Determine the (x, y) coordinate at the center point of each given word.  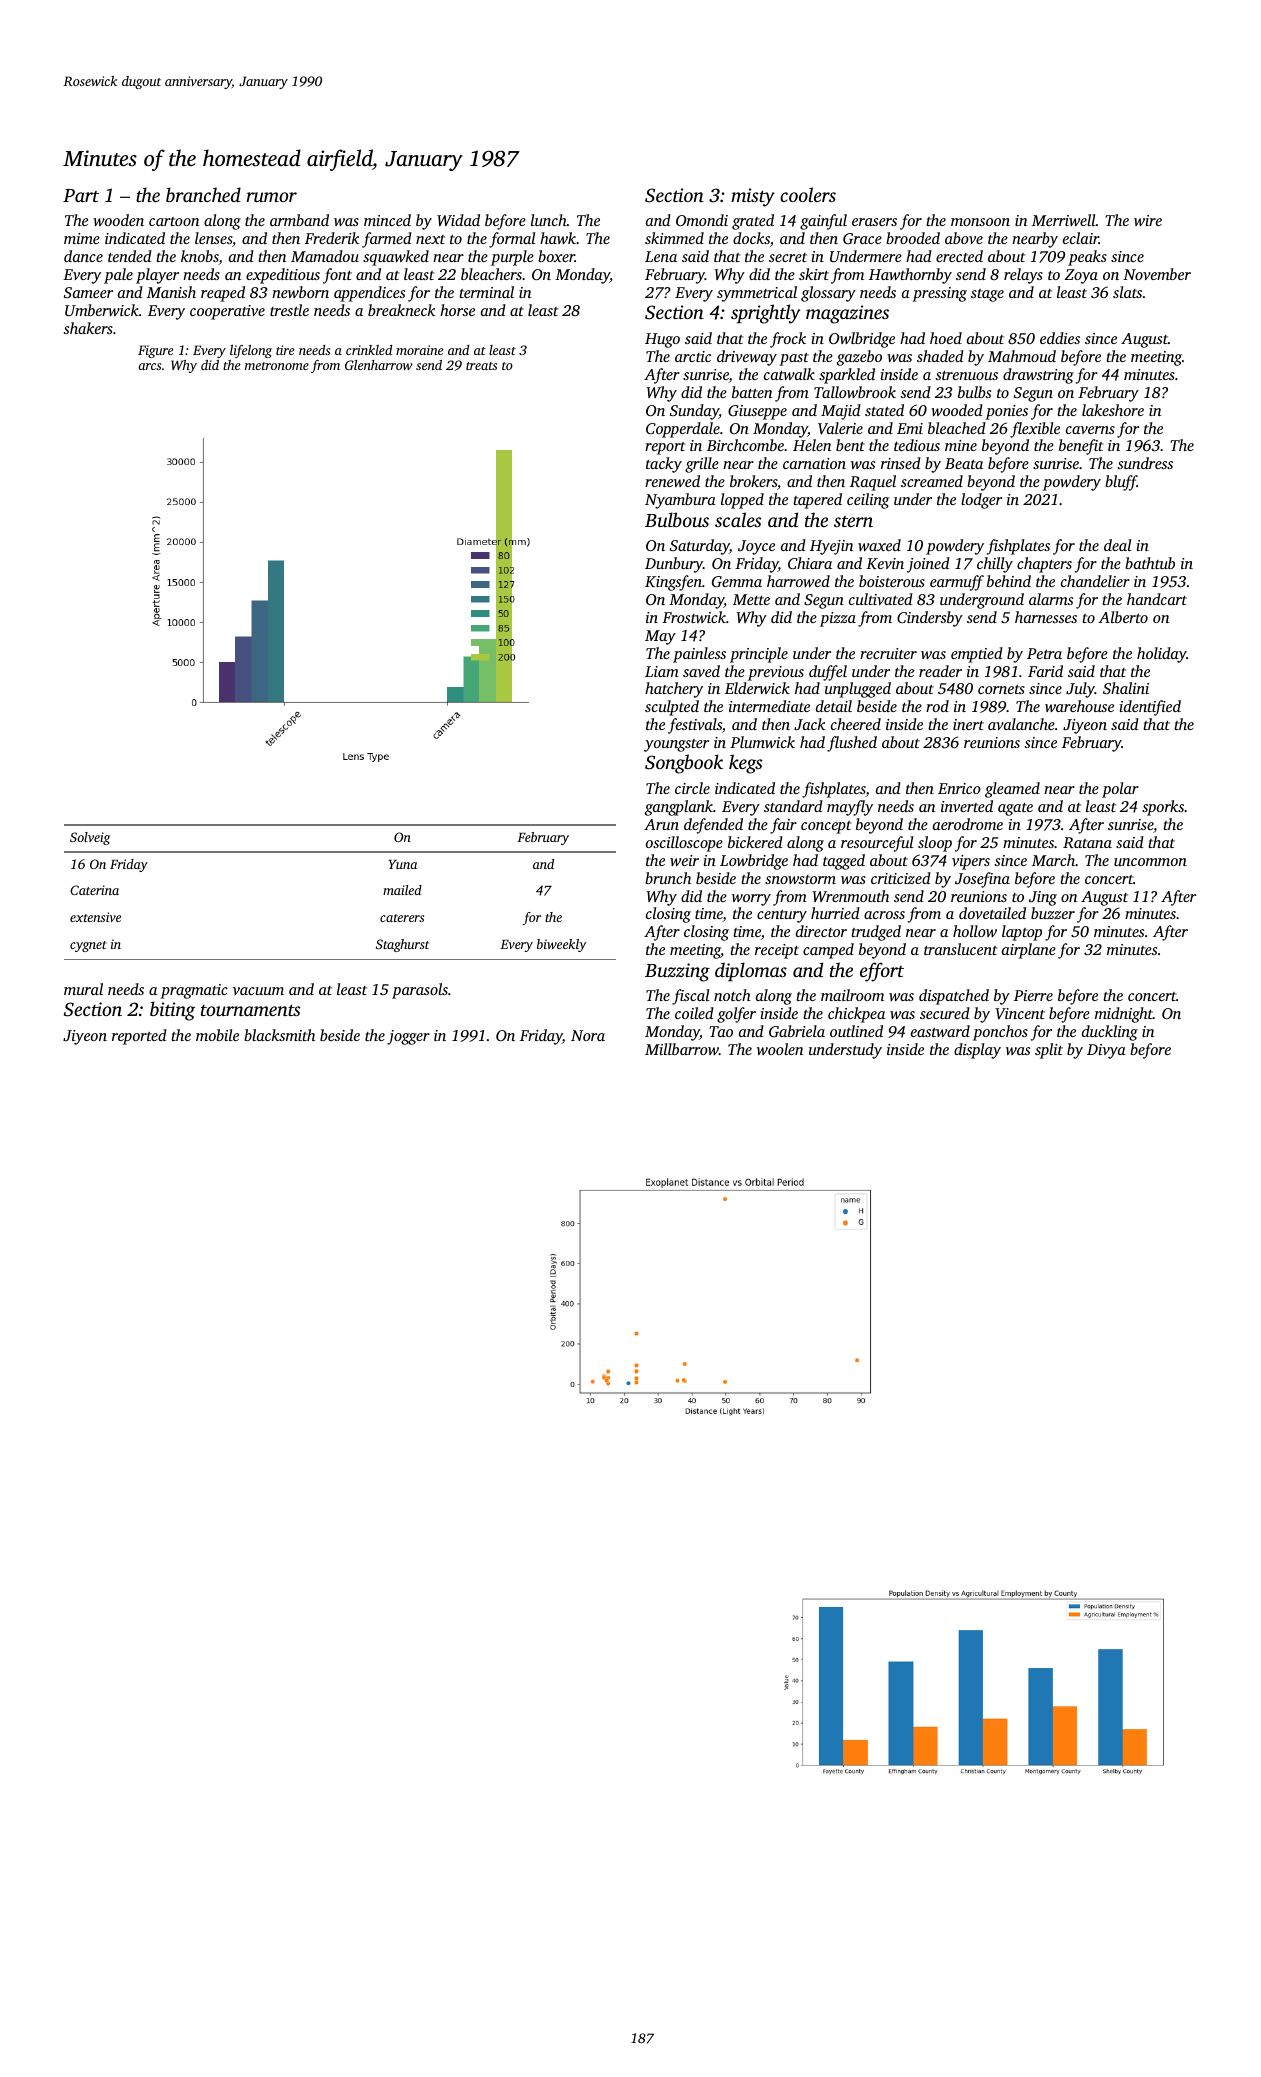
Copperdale (683, 430)
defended (713, 826)
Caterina (94, 890)
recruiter (888, 653)
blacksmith (279, 1035)
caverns (1090, 430)
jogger (408, 1037)
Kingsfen (673, 583)
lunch (549, 220)
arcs (149, 366)
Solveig (90, 838)
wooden (118, 220)
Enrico (959, 788)
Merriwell (1064, 220)
